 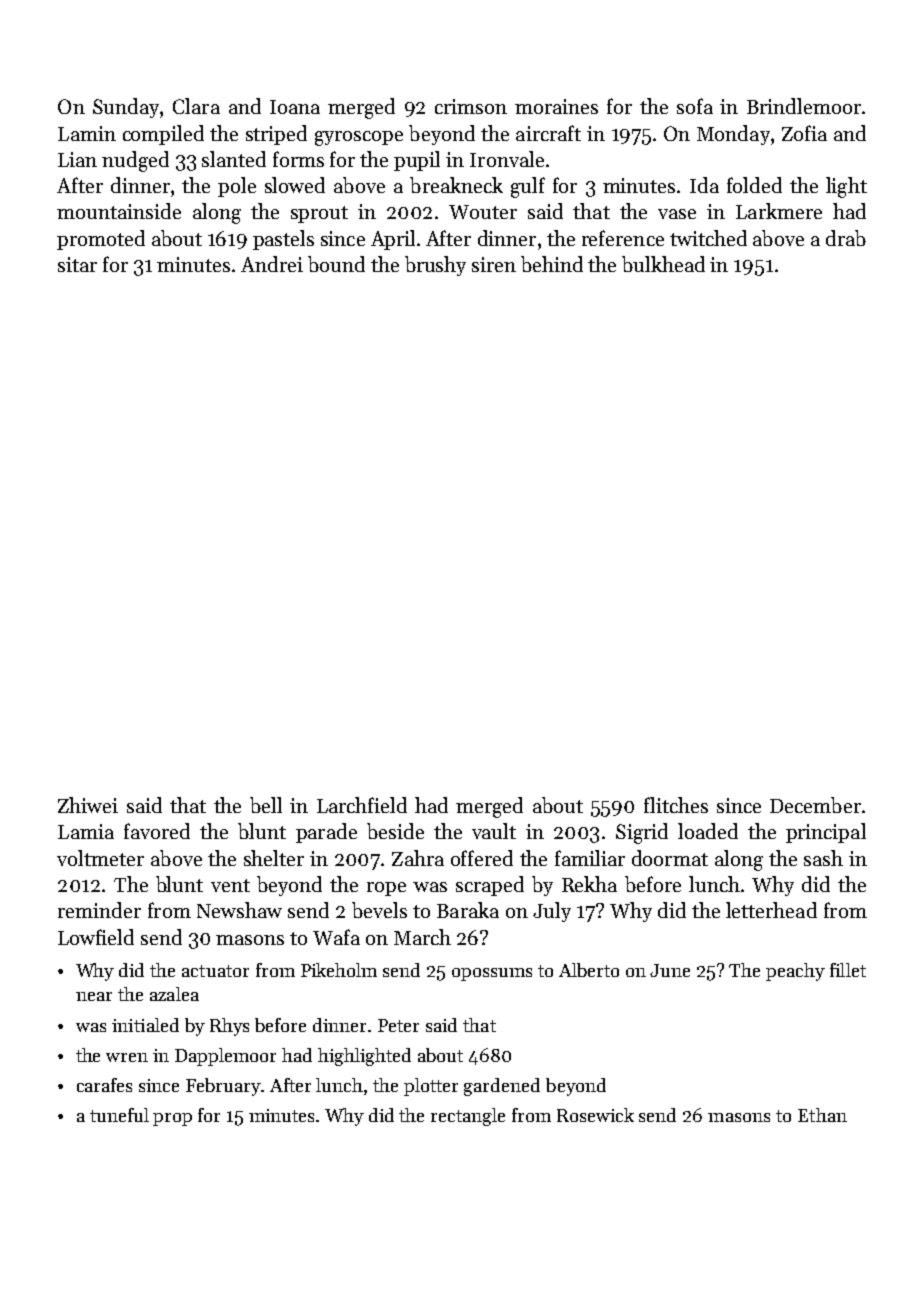 What do you see at coordinates (266, 805) in the image?
I see `bell` at bounding box center [266, 805].
